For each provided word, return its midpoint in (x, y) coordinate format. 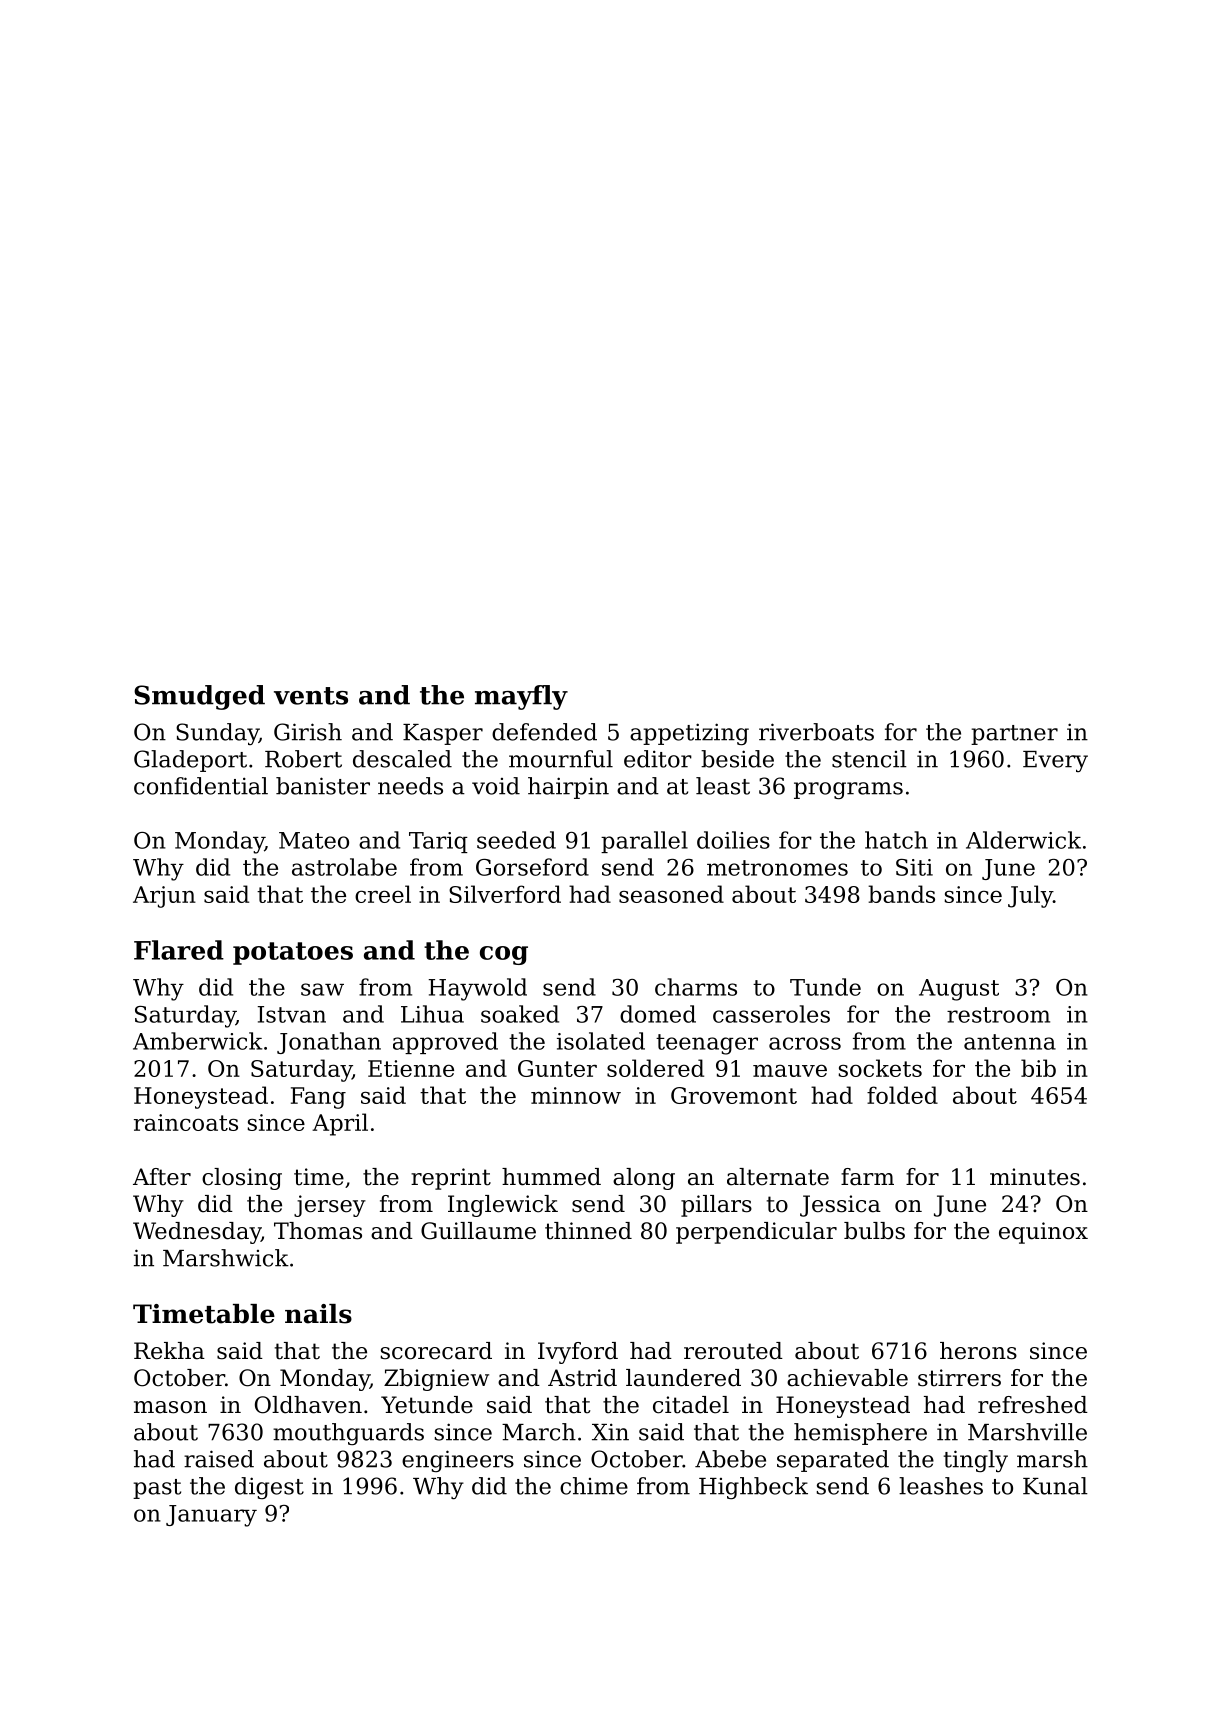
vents (311, 696)
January (211, 1516)
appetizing (689, 734)
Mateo (314, 840)
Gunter (557, 1068)
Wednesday (197, 1233)
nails (318, 1314)
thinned (588, 1231)
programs (848, 790)
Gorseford (532, 867)
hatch (896, 840)
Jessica (840, 1206)
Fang (318, 1098)
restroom (998, 1015)
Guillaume (478, 1231)
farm (867, 1177)
